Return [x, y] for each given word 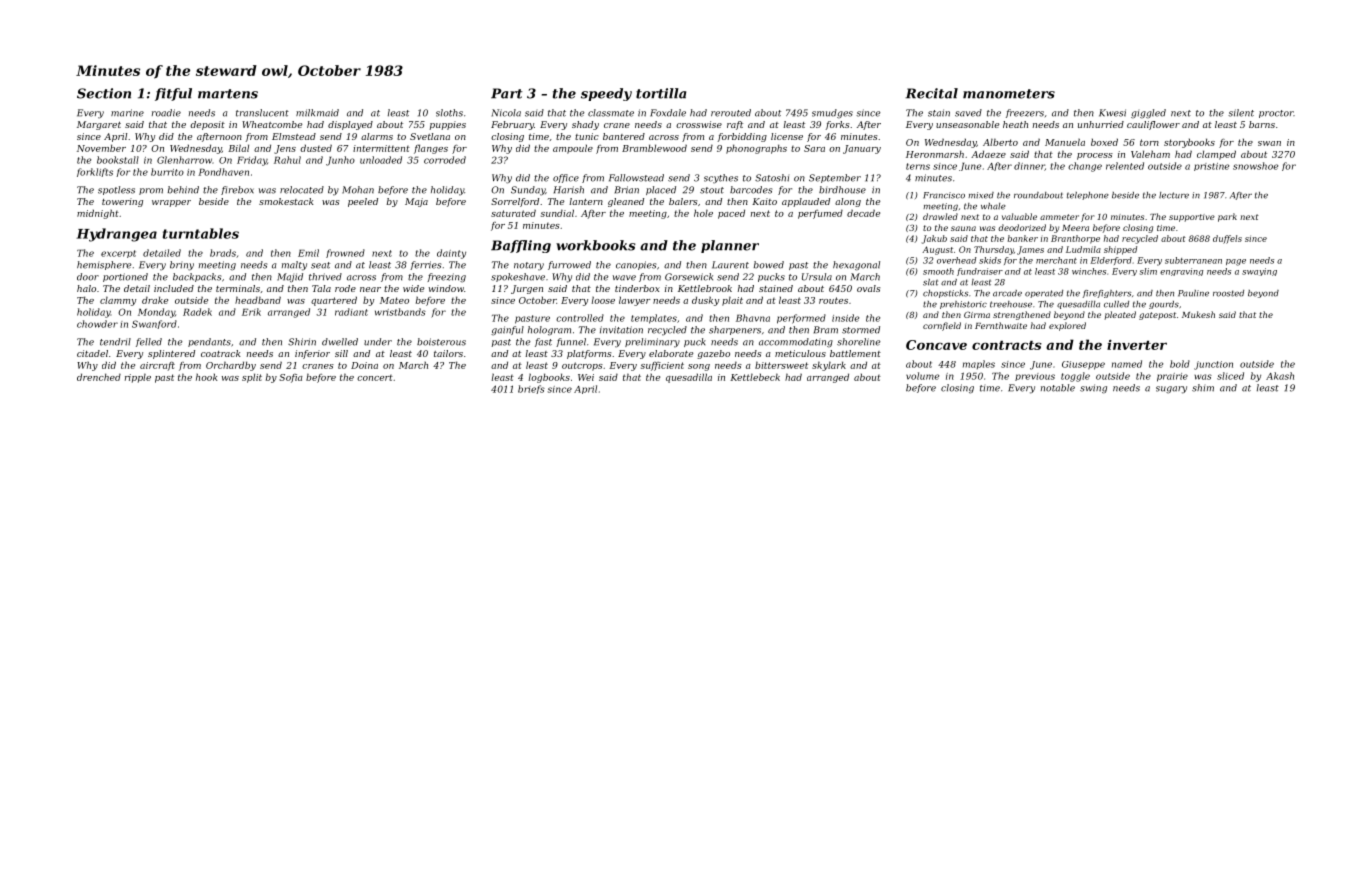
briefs [531, 389]
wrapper [171, 203]
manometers [1009, 94]
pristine [1211, 167]
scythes [721, 179]
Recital [931, 93]
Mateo [394, 300]
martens [228, 94]
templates [654, 319]
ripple [138, 378]
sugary [1171, 390]
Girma [977, 314]
